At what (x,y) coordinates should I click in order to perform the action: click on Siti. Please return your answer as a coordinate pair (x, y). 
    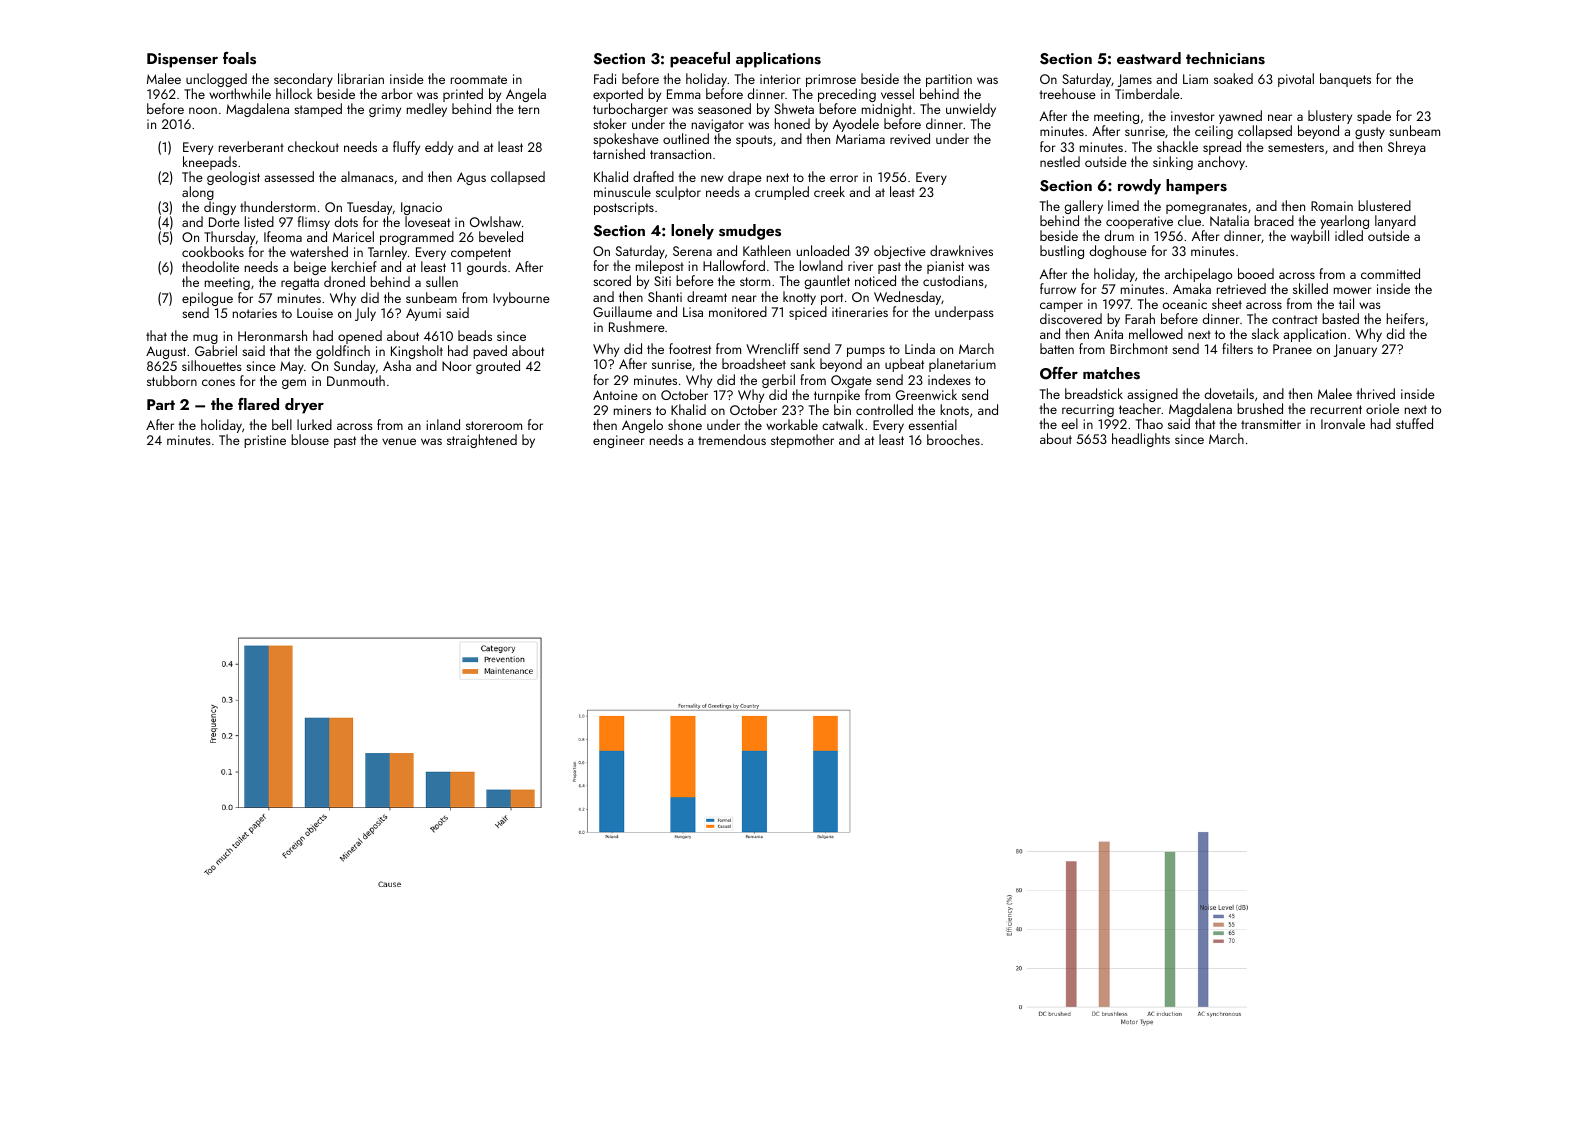
    Looking at the image, I should click on (662, 281).
